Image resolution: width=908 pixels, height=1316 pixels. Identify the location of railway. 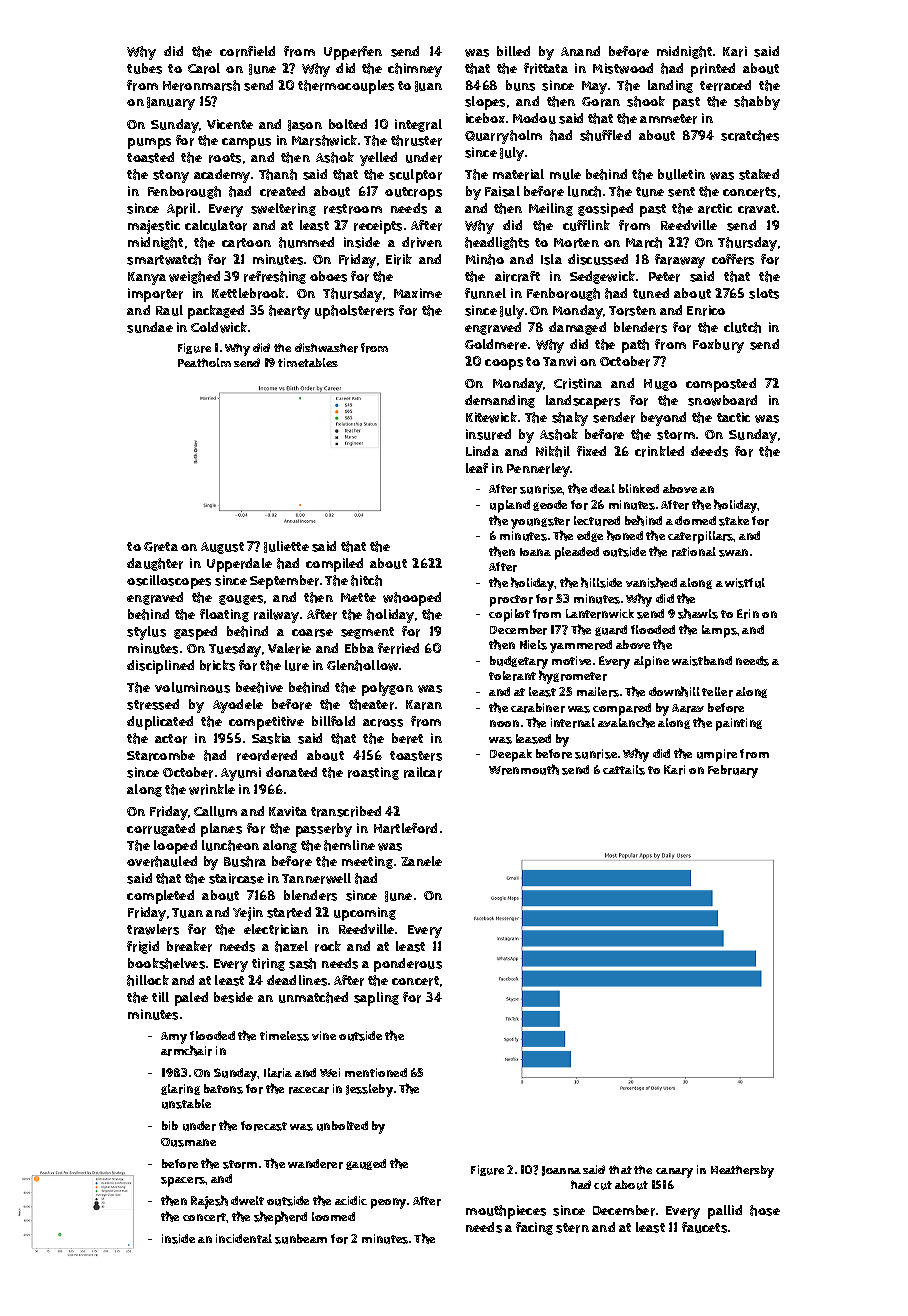
(276, 616).
